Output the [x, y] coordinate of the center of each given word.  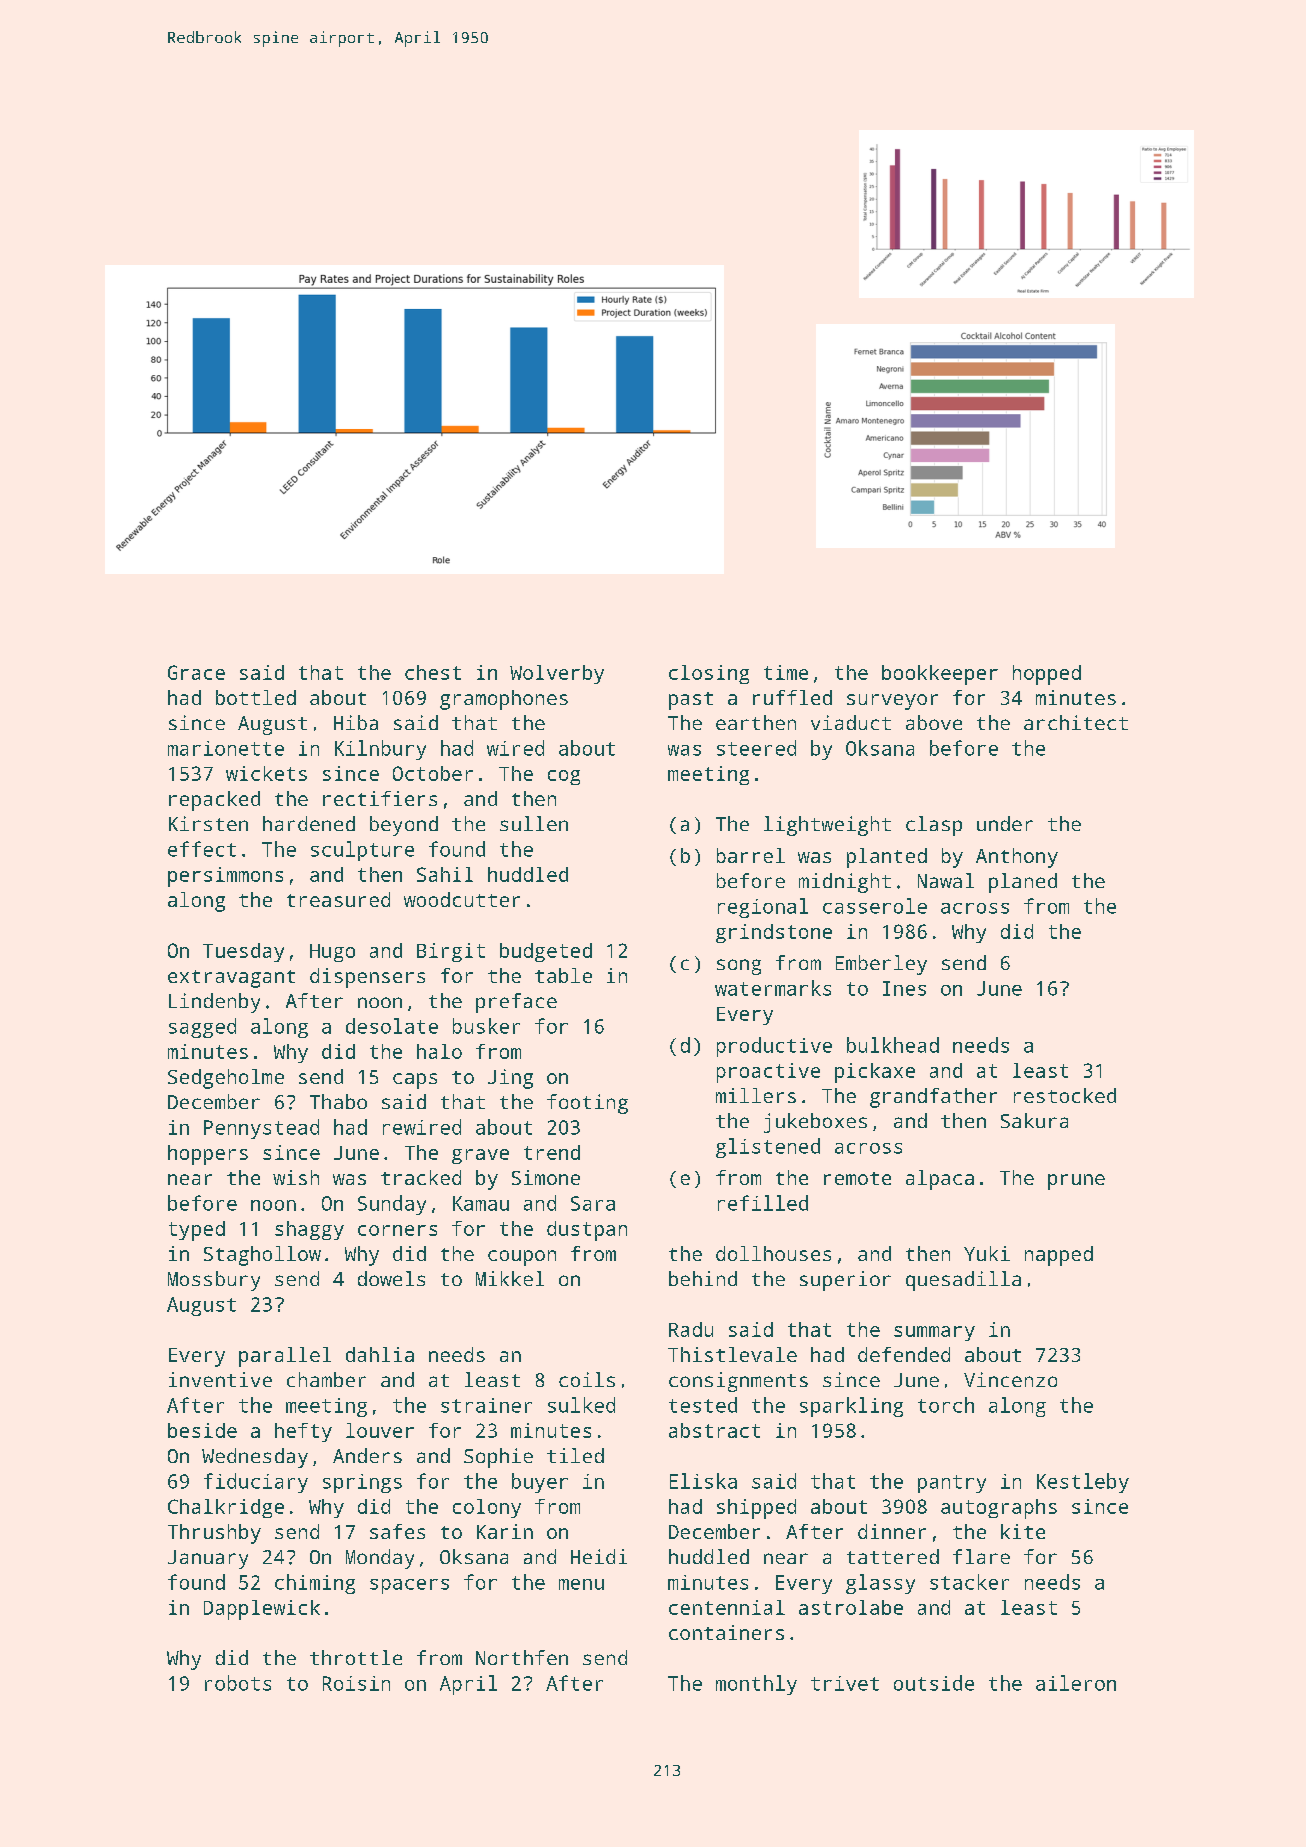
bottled [256, 697]
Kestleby [1083, 1483]
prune [1076, 1182]
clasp [934, 826]
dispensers [367, 978]
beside [202, 1430]
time [786, 672]
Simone [546, 1177]
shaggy [309, 1230]
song [739, 967]
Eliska [703, 1481]
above [934, 722]
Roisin [356, 1683]
